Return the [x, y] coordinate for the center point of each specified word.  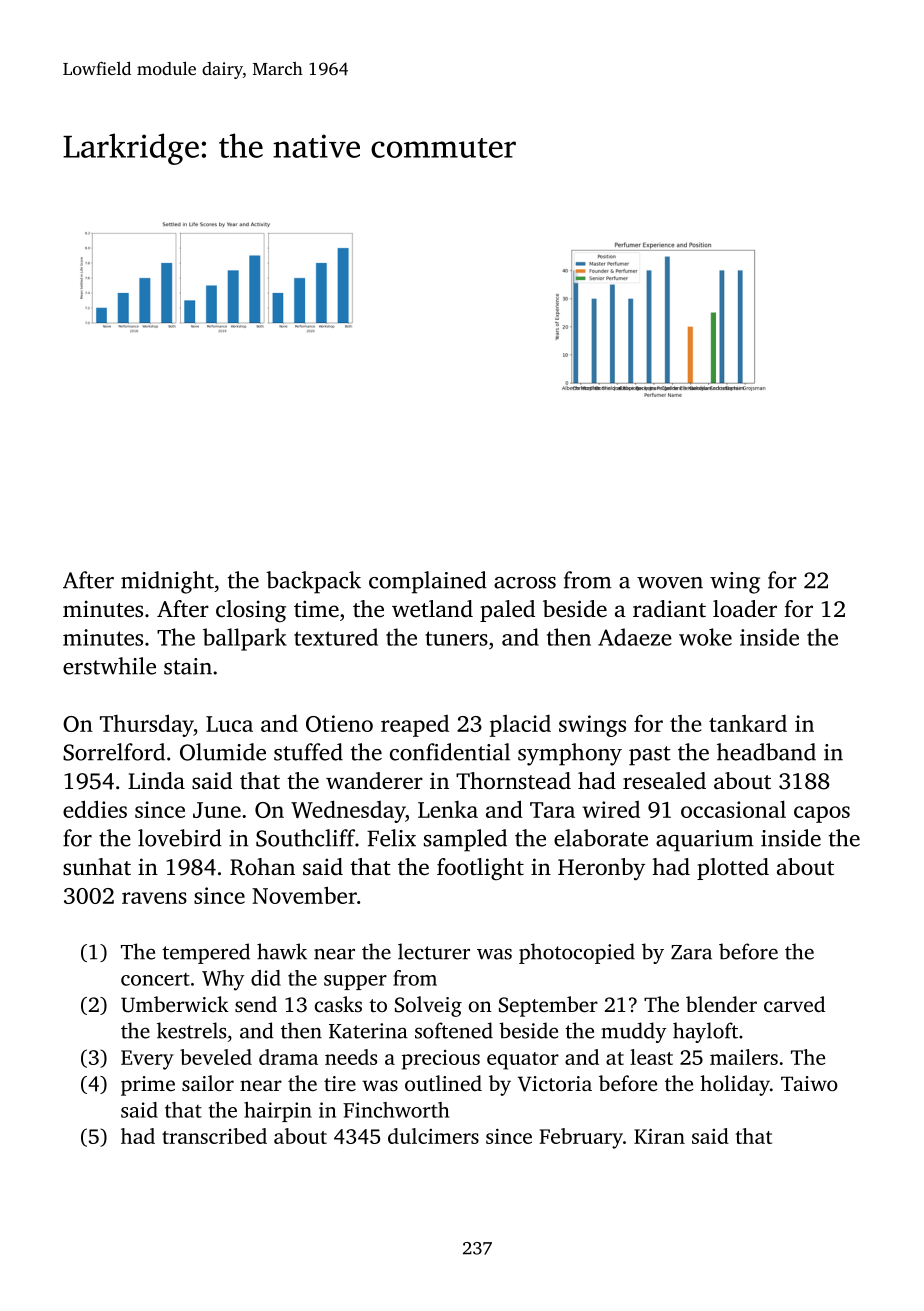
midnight [167, 582]
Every [147, 1060]
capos [822, 814]
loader [745, 609]
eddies [95, 809]
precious [441, 1060]
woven [670, 583]
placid [520, 726]
